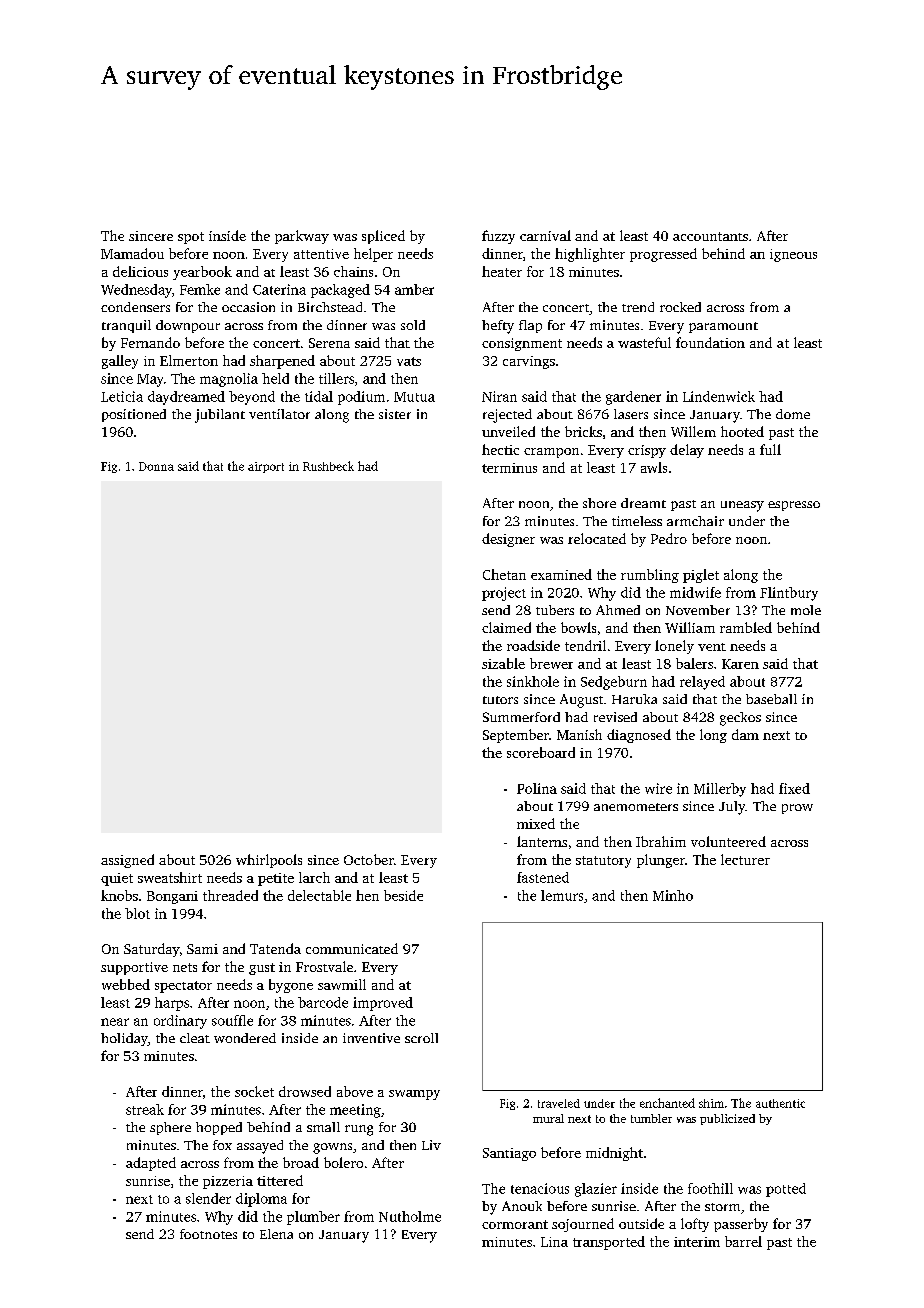 Image resolution: width=924 pixels, height=1308 pixels. What do you see at coordinates (562, 895) in the page?
I see `lemurs` at bounding box center [562, 895].
